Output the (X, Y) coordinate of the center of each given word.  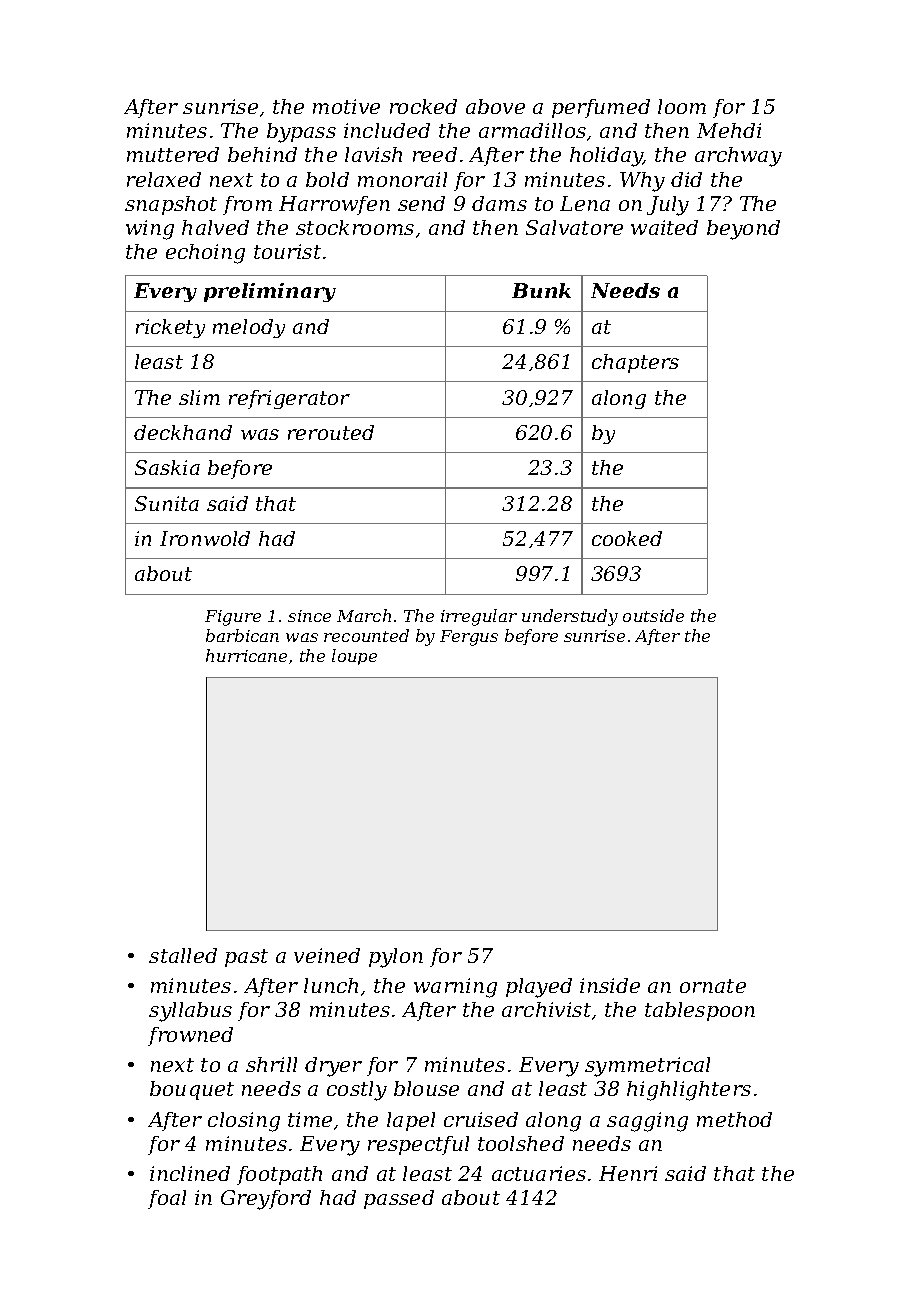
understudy (570, 617)
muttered (173, 154)
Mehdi (729, 130)
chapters (635, 363)
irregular (479, 617)
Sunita (167, 503)
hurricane (246, 655)
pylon (396, 958)
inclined (190, 1173)
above (495, 106)
